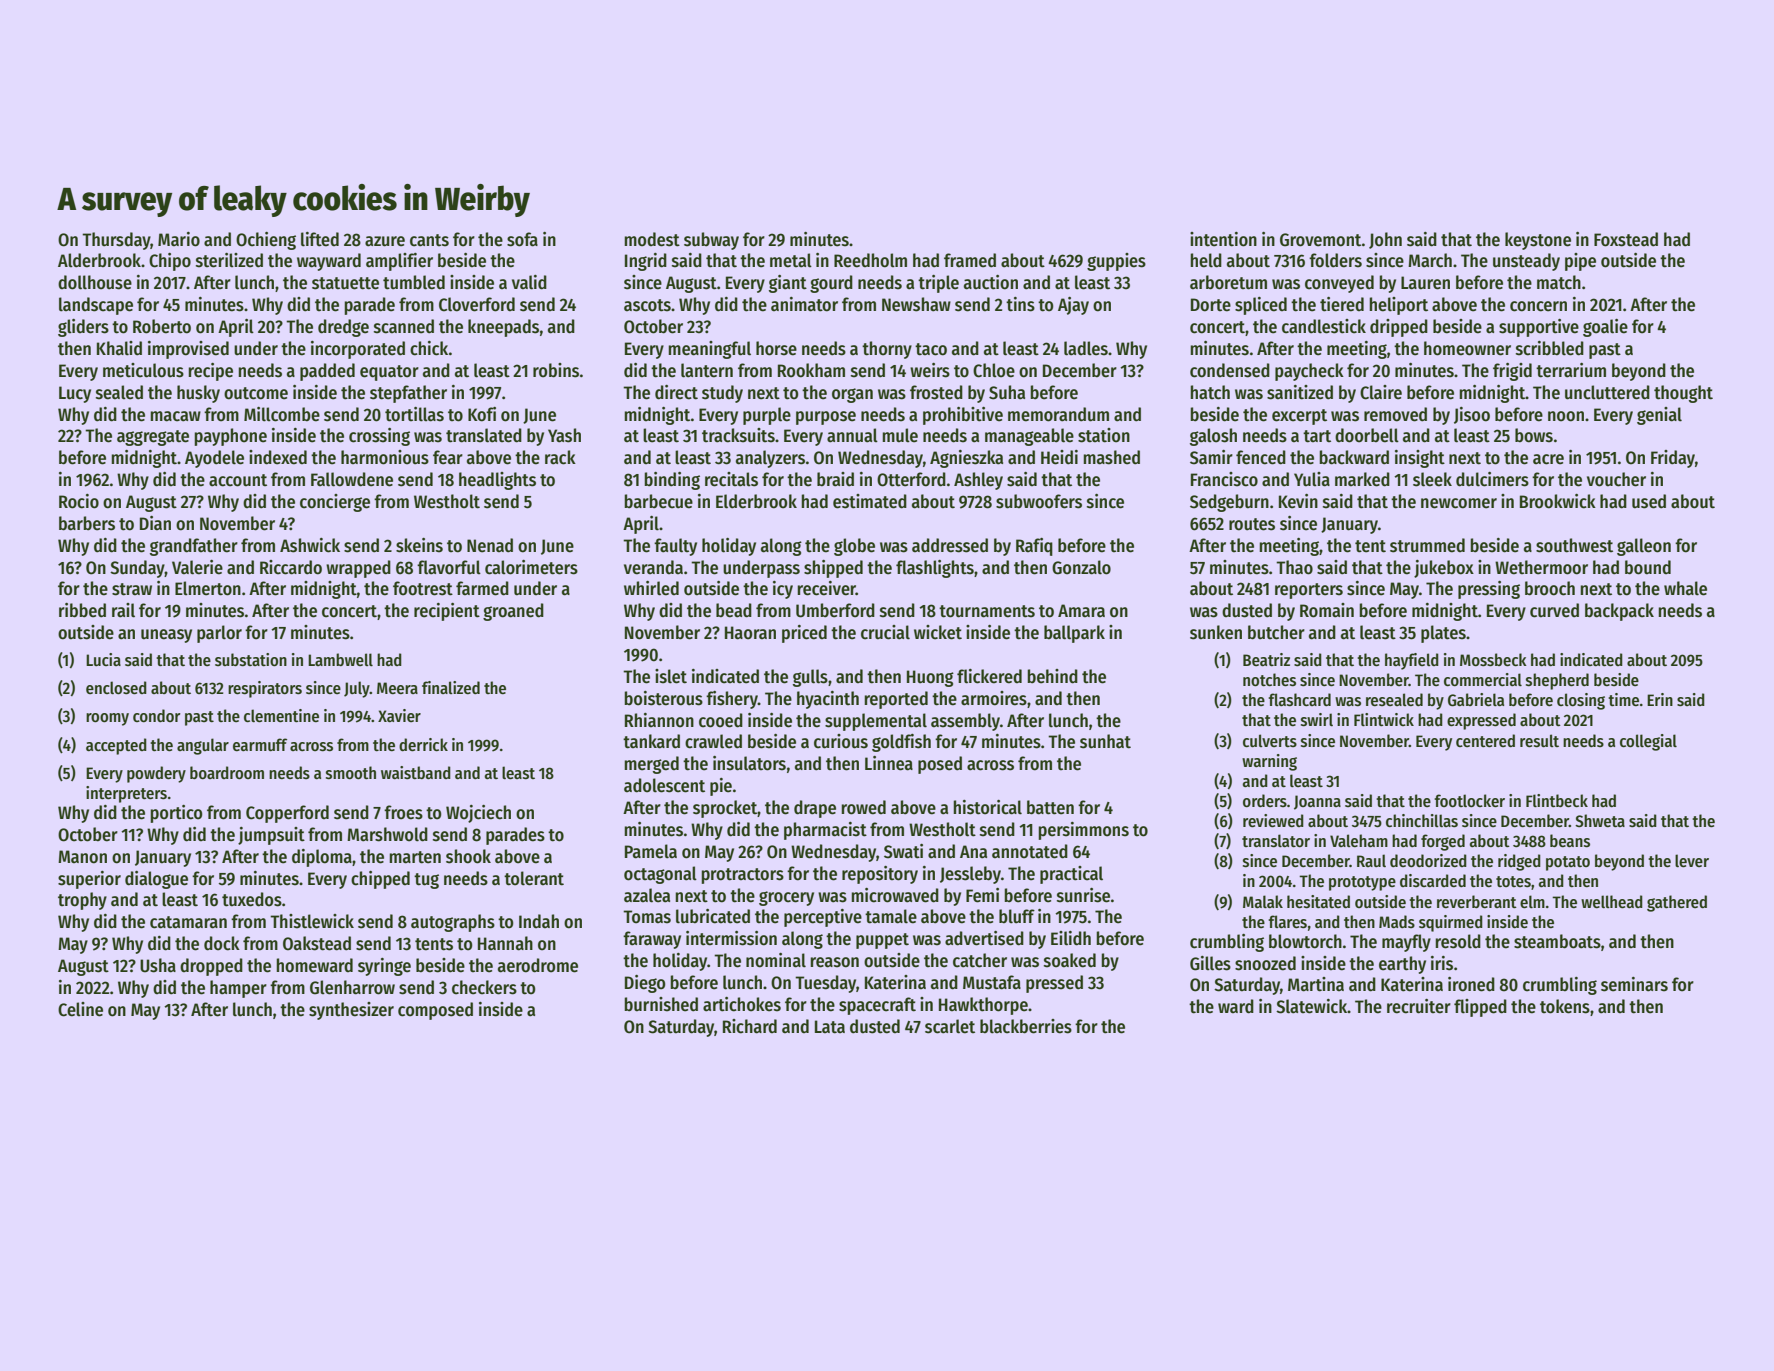  Describe the element at coordinates (1367, 435) in the image. I see `doorbell` at that location.
